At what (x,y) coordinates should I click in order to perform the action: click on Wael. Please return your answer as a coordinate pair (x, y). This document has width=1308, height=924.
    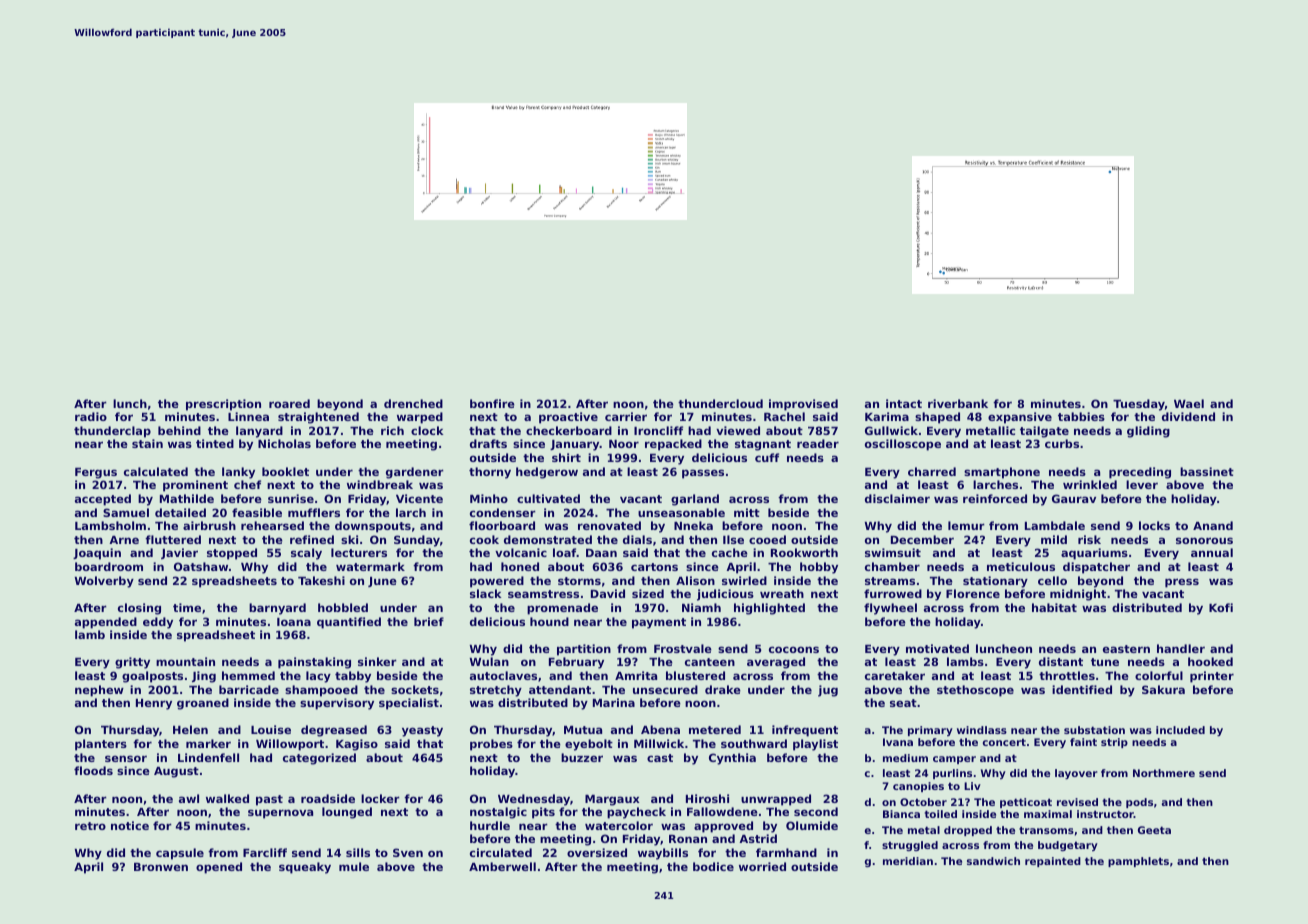
    Looking at the image, I should click on (1189, 403).
